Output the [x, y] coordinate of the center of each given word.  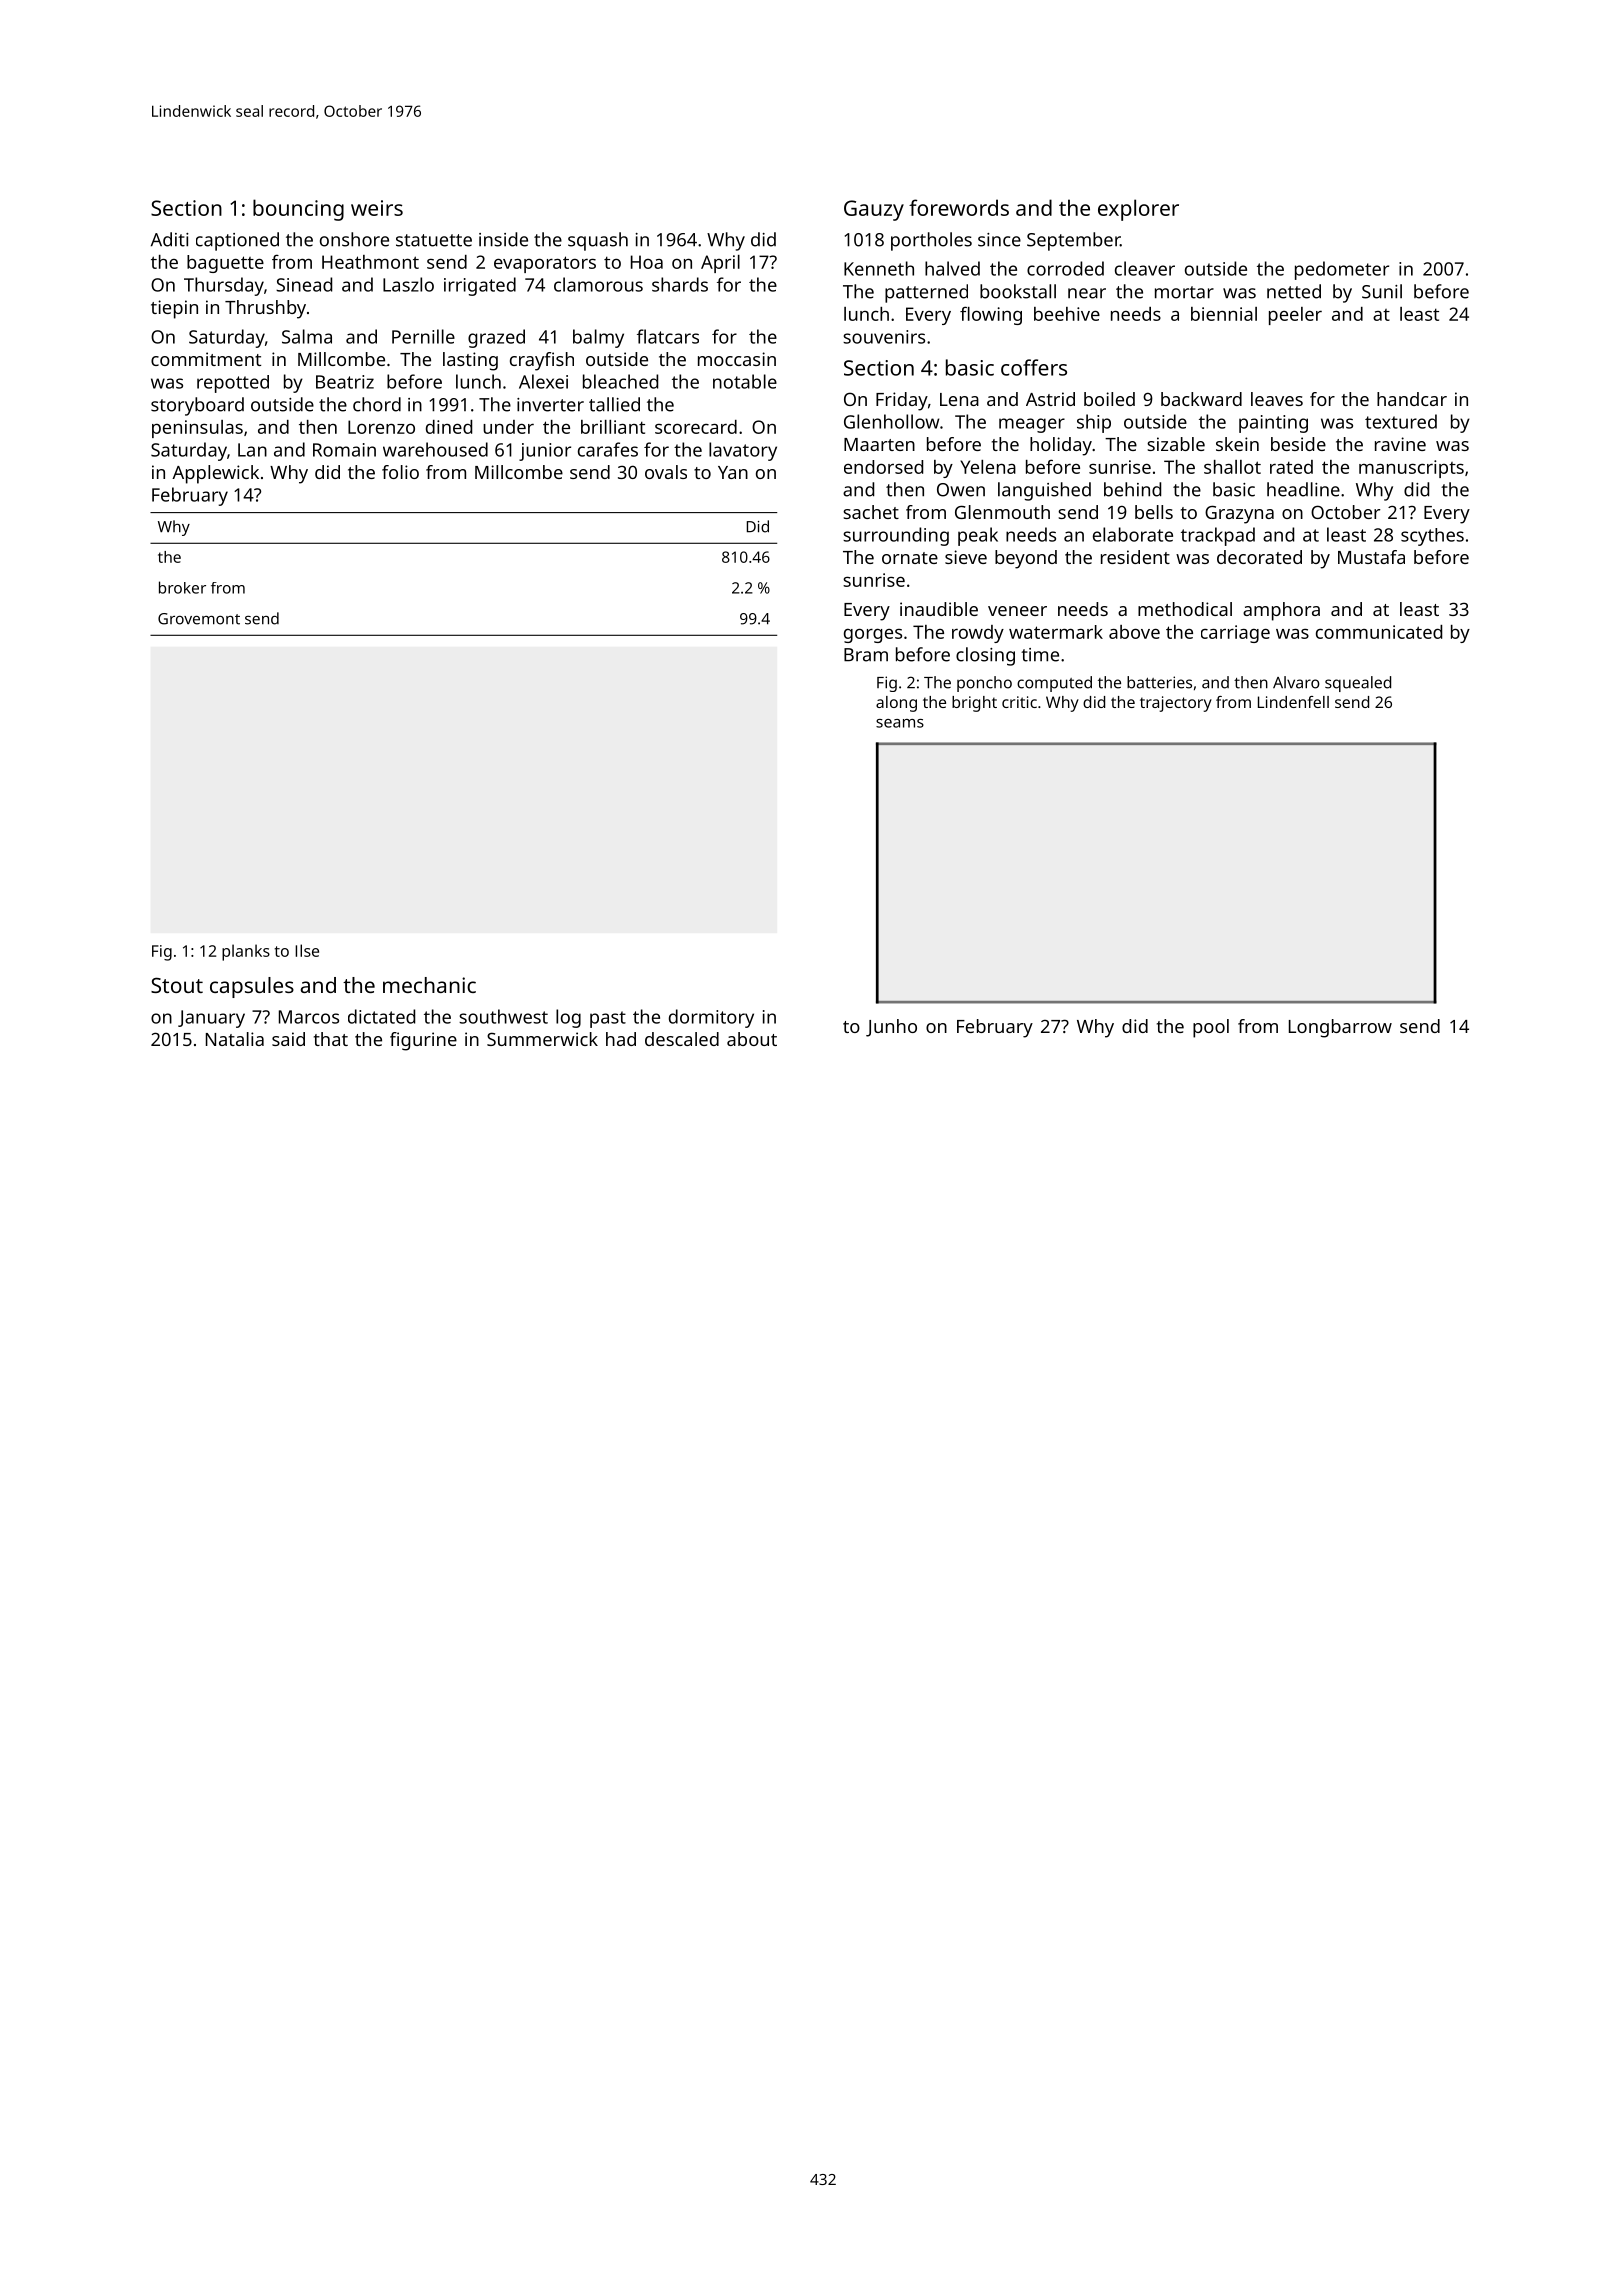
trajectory [1176, 704]
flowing [991, 315]
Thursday [224, 286]
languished [1044, 491]
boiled [1109, 399]
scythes [1432, 537]
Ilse [307, 950]
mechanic [429, 985]
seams [900, 723]
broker [182, 587]
